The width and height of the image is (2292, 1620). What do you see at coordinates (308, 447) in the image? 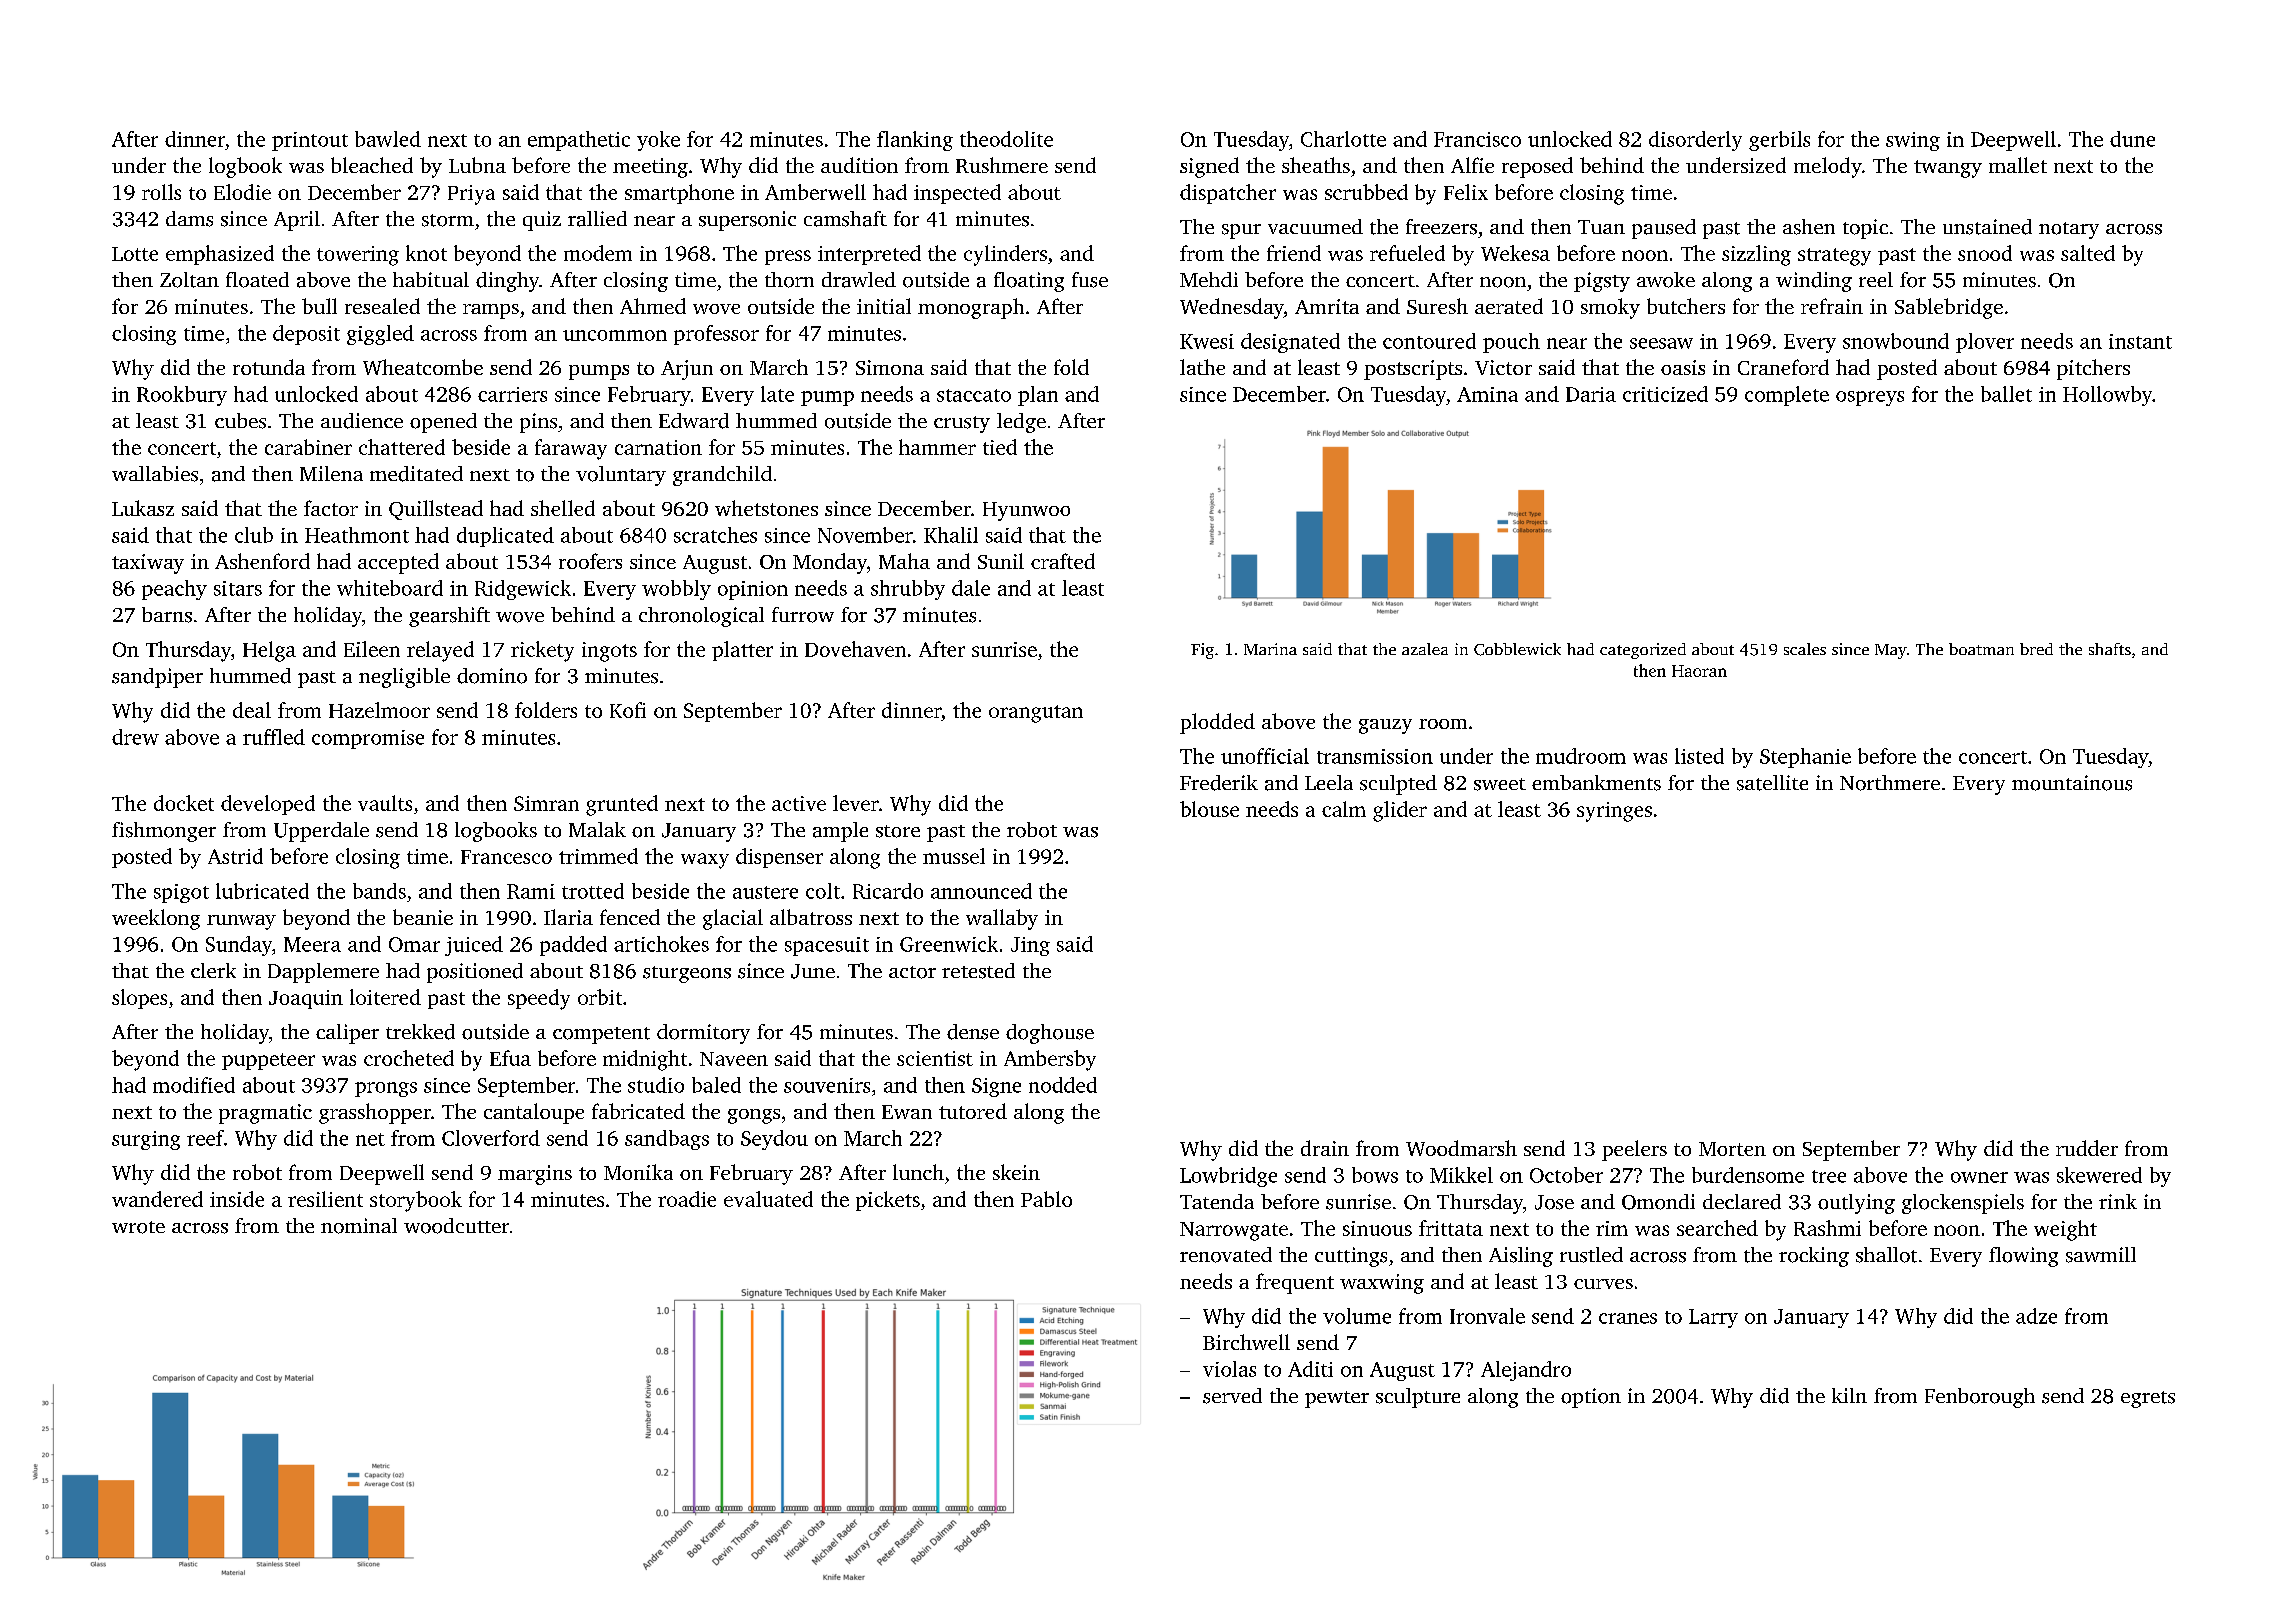
I see `carabiner` at bounding box center [308, 447].
